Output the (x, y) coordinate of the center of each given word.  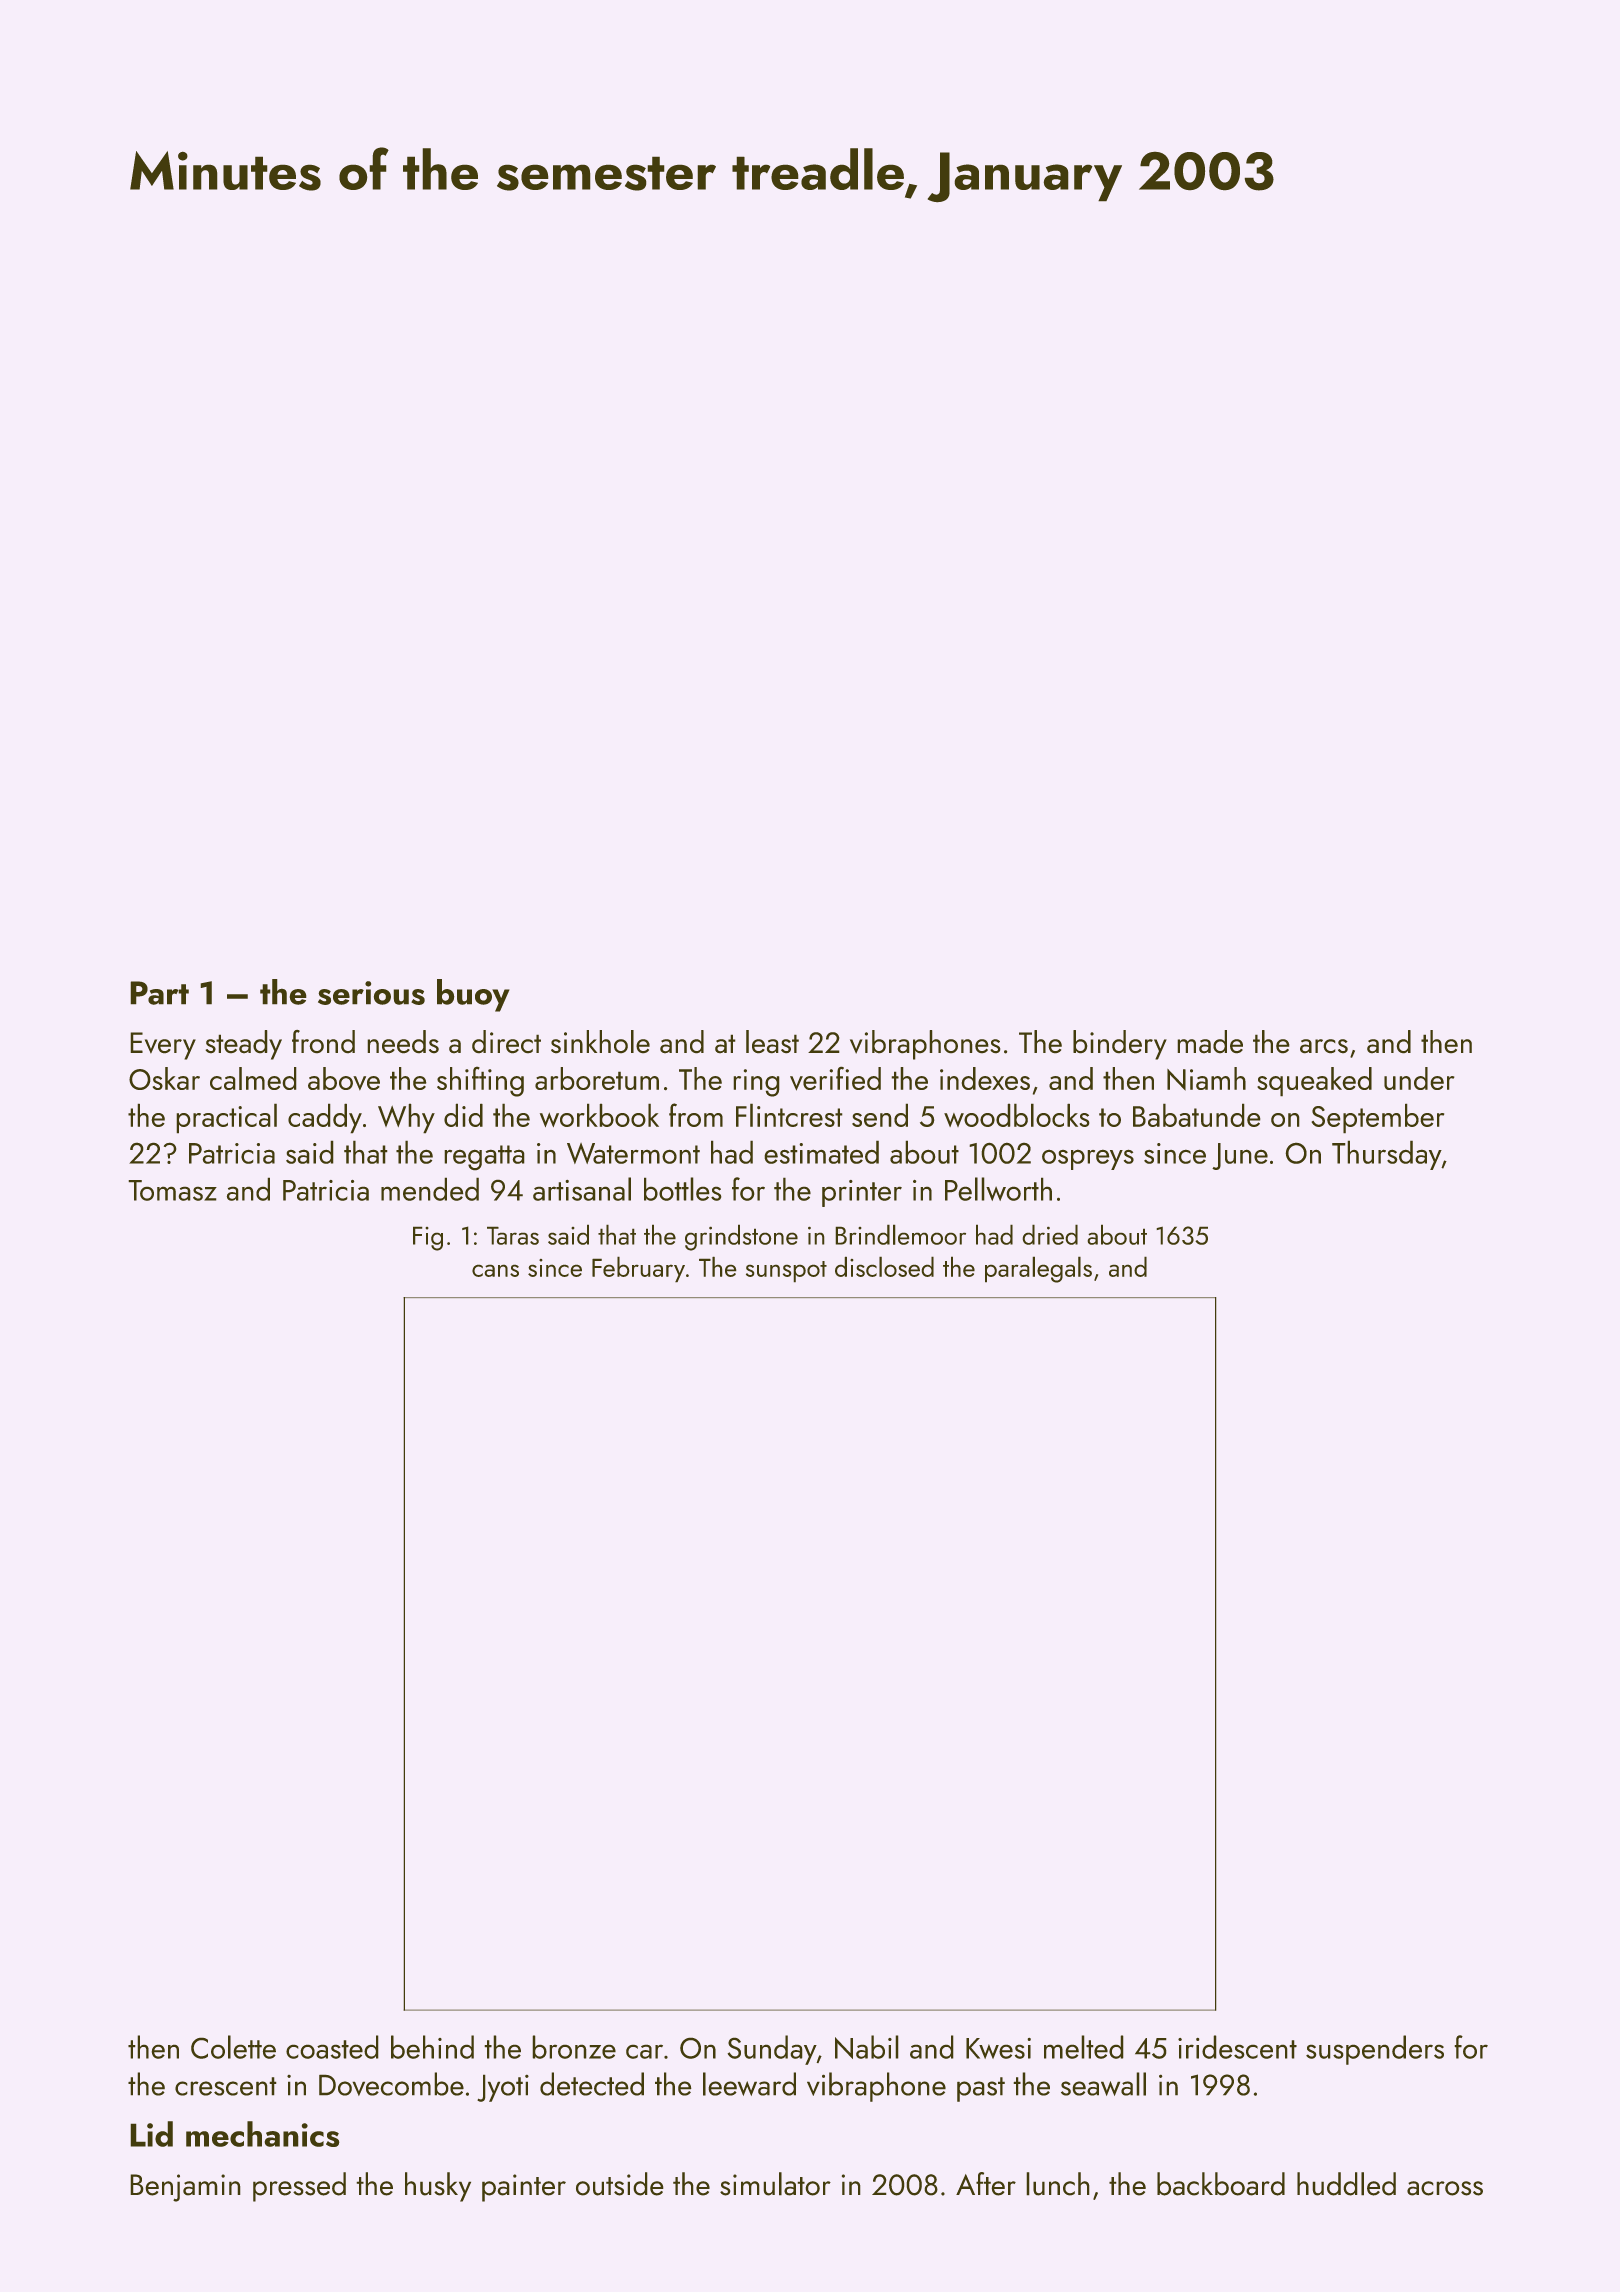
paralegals (1038, 1270)
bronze (574, 2047)
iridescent (1237, 2047)
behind (432, 2047)
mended (430, 1189)
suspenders (1375, 2050)
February (638, 1269)
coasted (332, 2047)
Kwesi (998, 2048)
